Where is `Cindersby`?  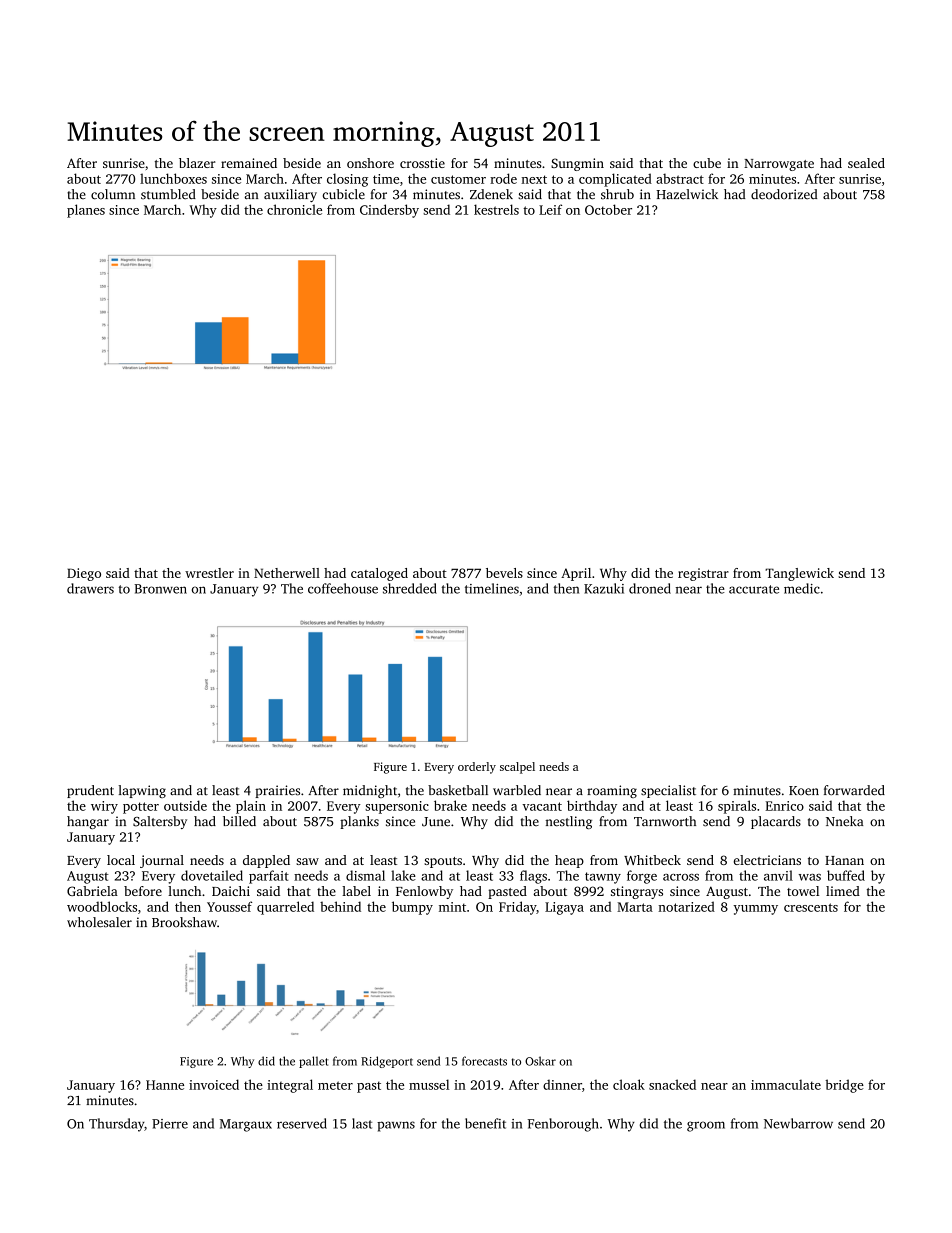 Cindersby is located at coordinates (389, 211).
